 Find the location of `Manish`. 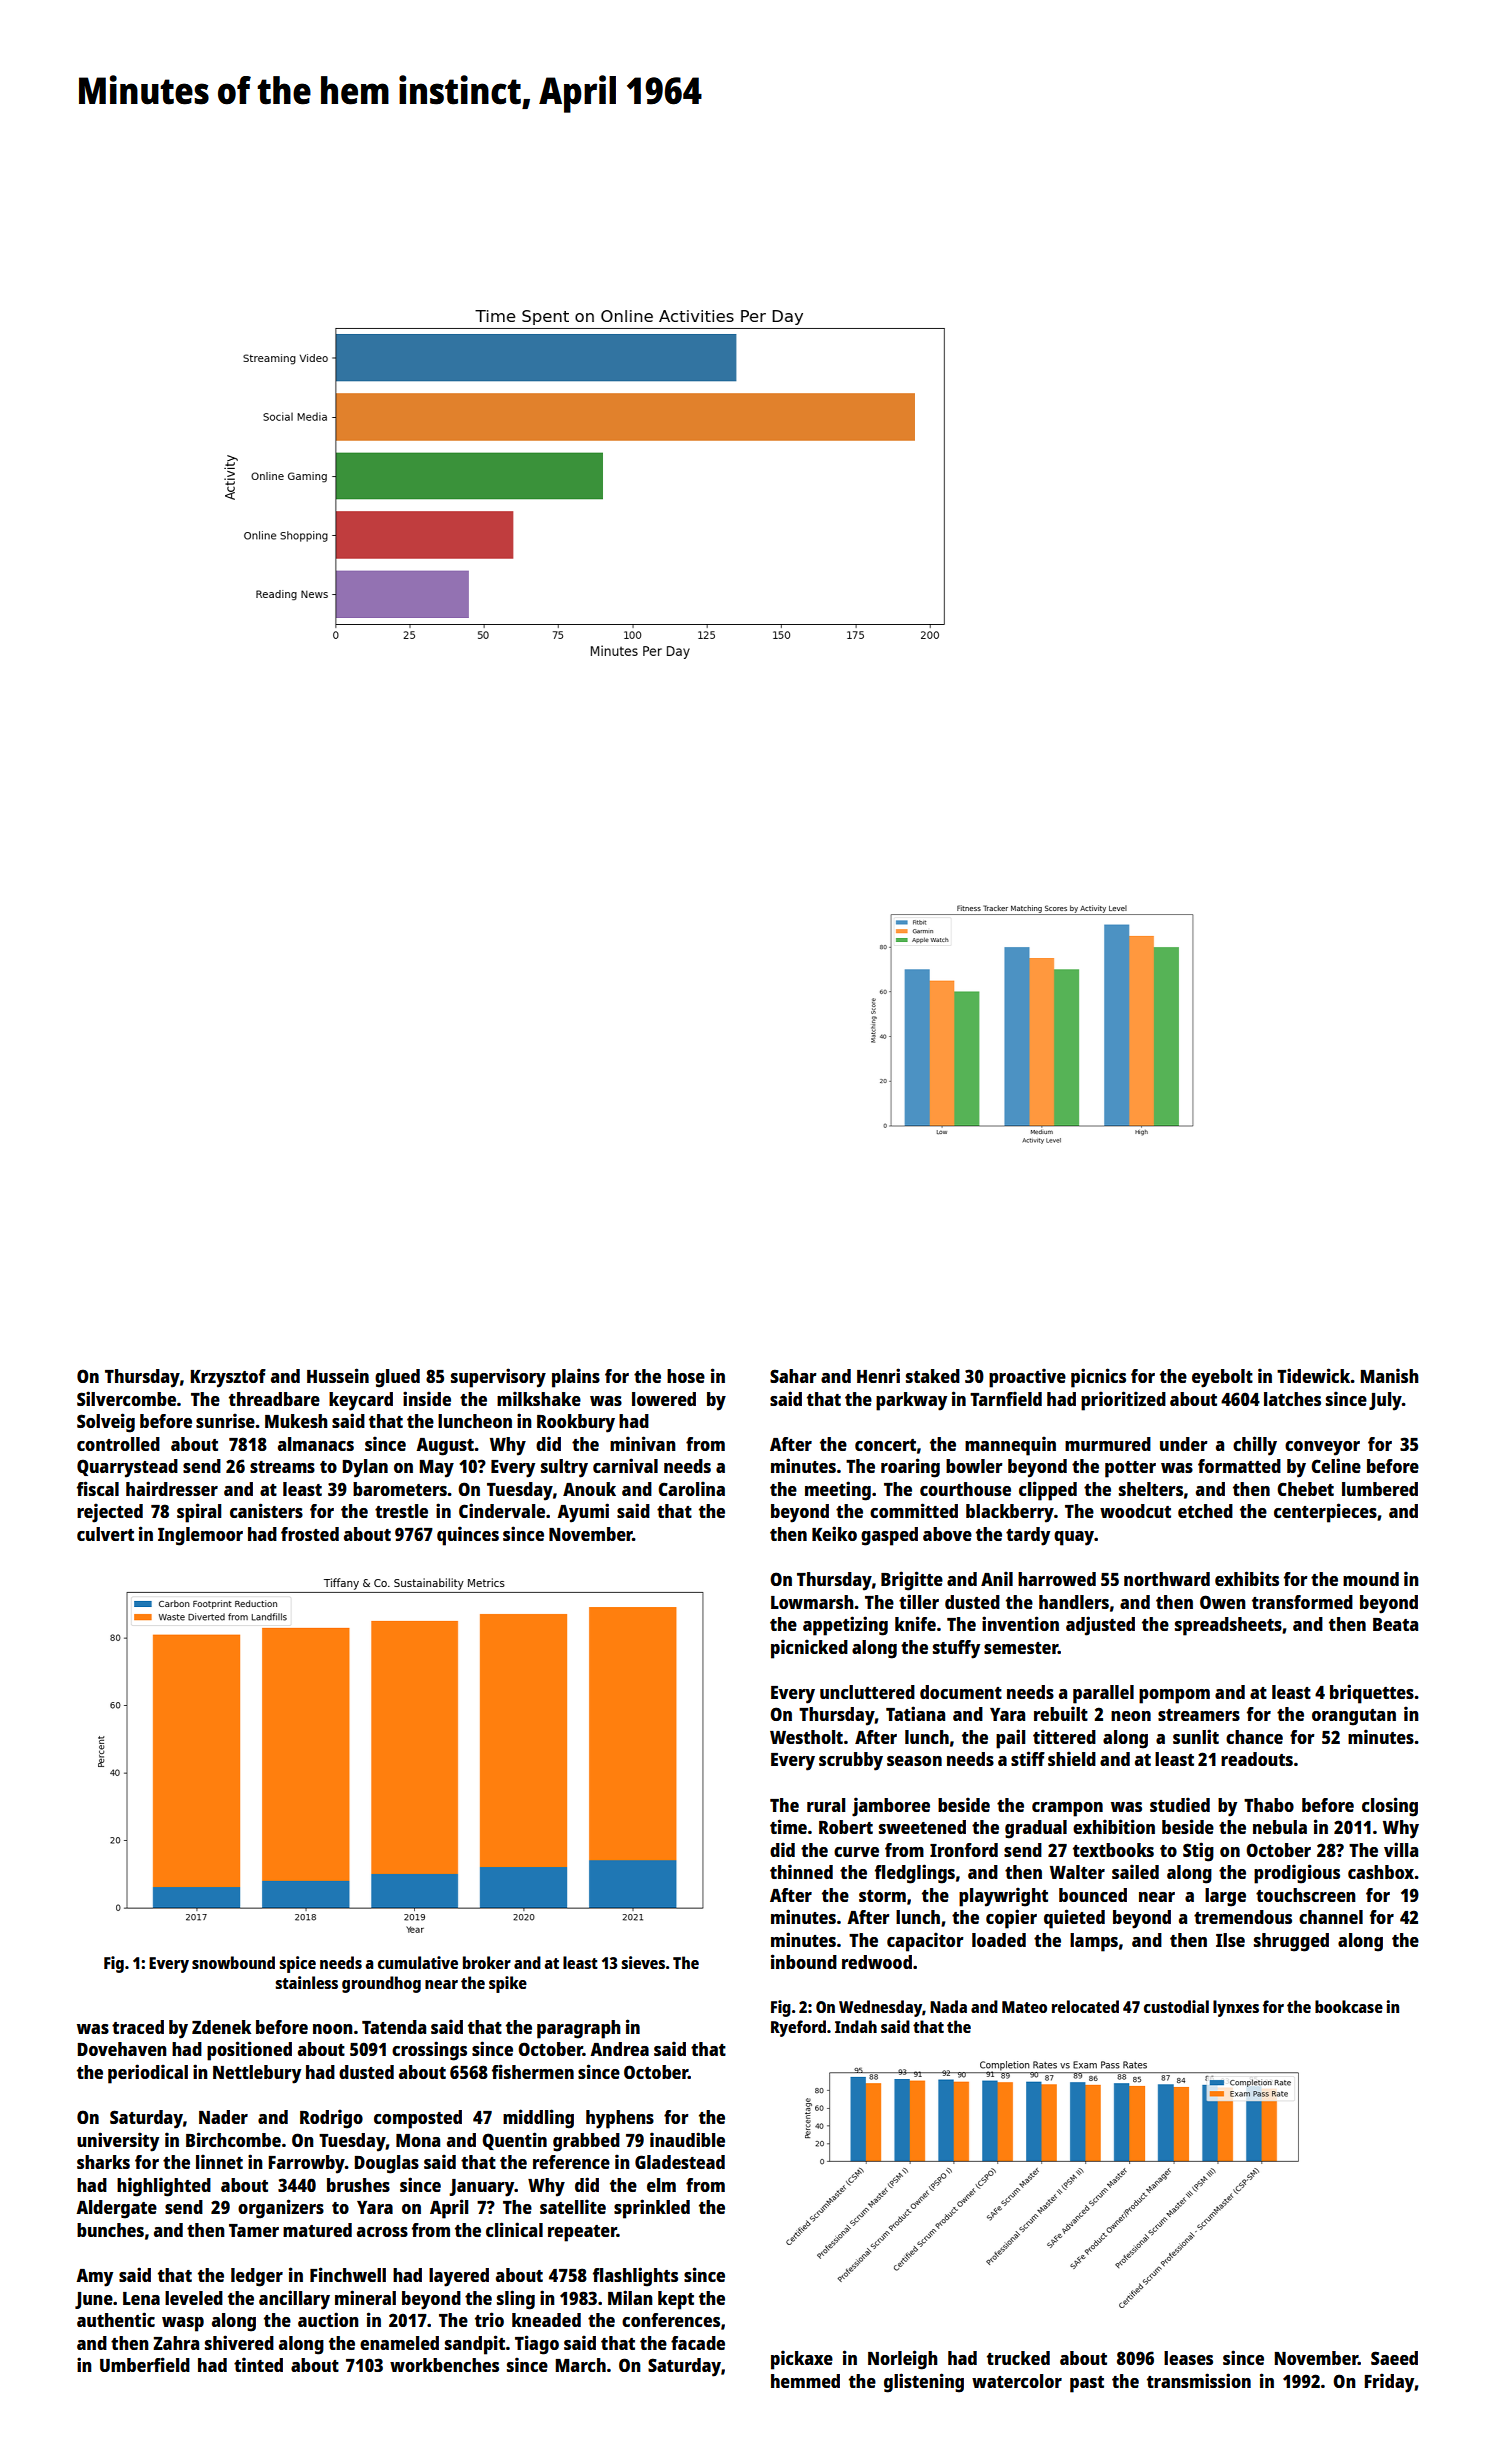

Manish is located at coordinates (1389, 1375).
